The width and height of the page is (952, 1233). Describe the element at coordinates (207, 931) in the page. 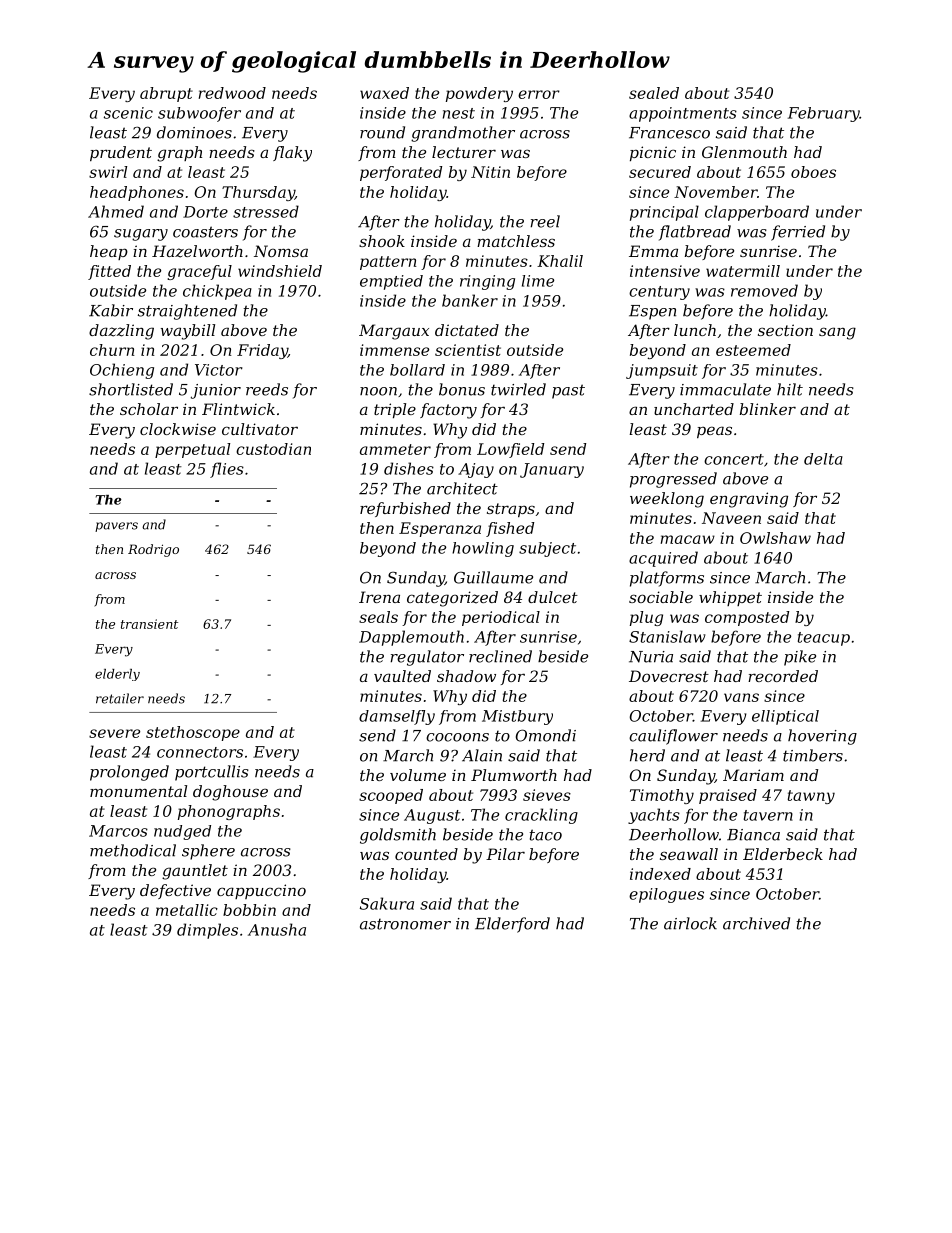

I see `dimples` at that location.
